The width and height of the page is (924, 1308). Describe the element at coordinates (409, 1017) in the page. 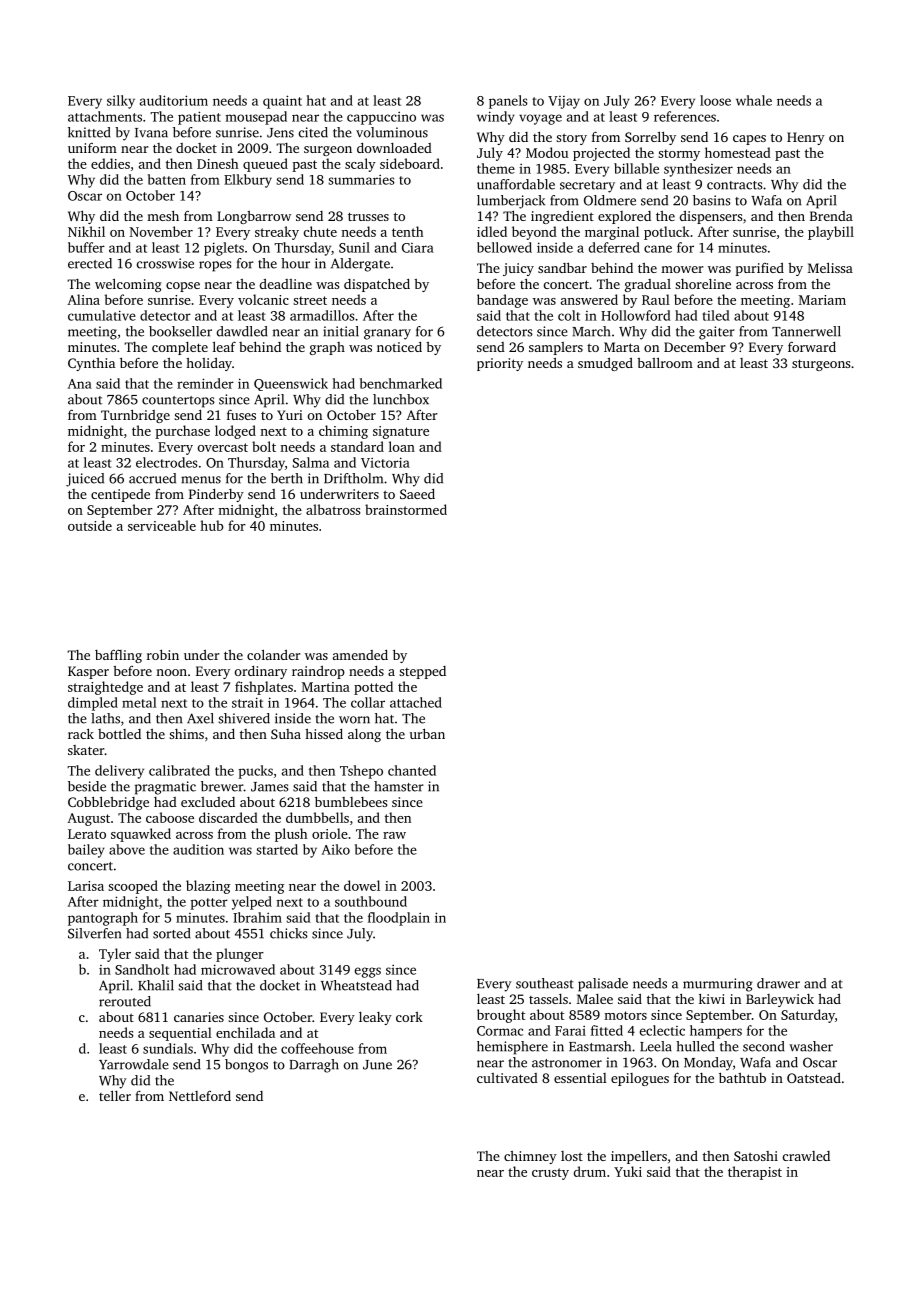

I see `cork` at that location.
